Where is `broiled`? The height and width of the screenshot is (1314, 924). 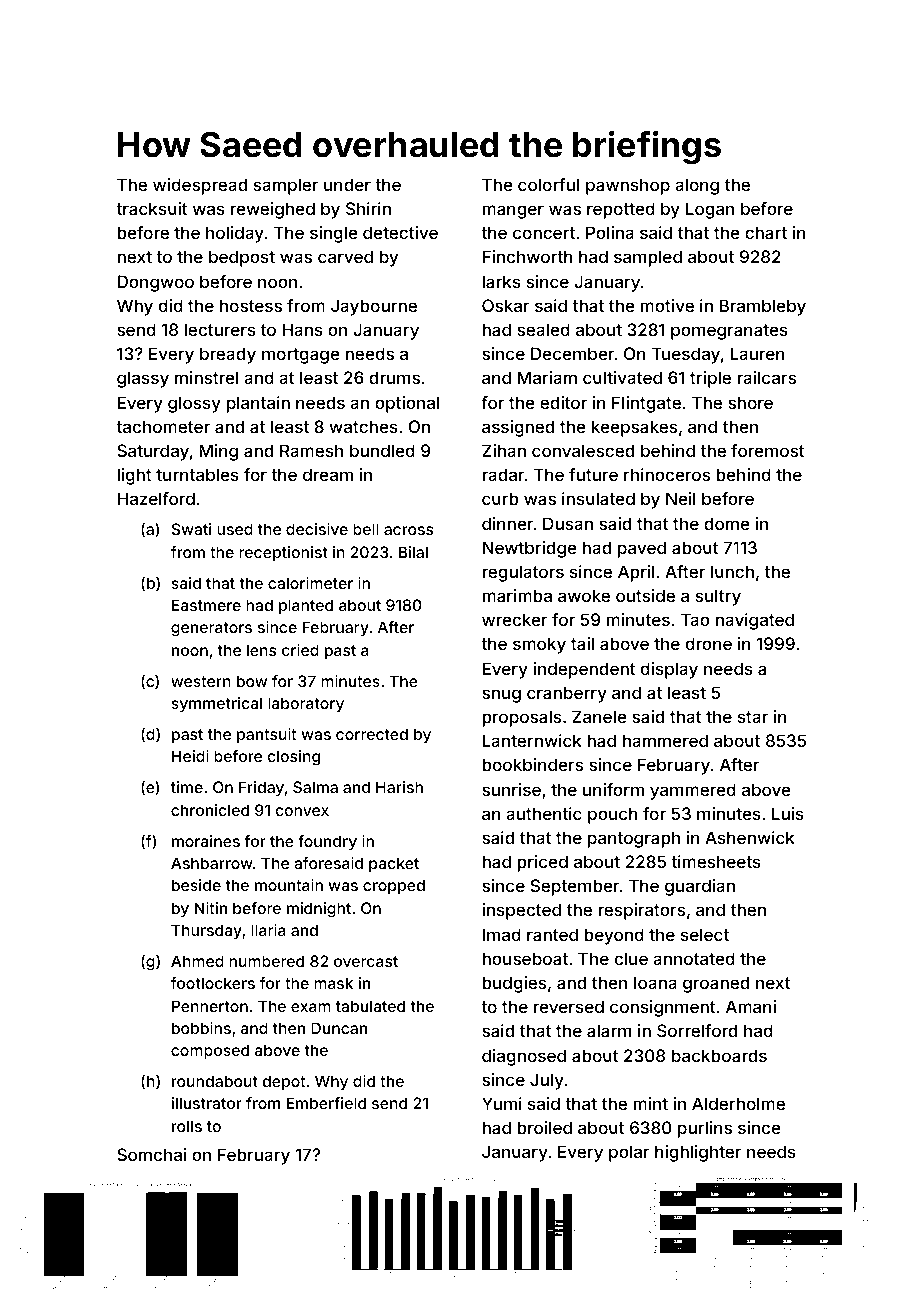
broiled is located at coordinates (544, 1127).
